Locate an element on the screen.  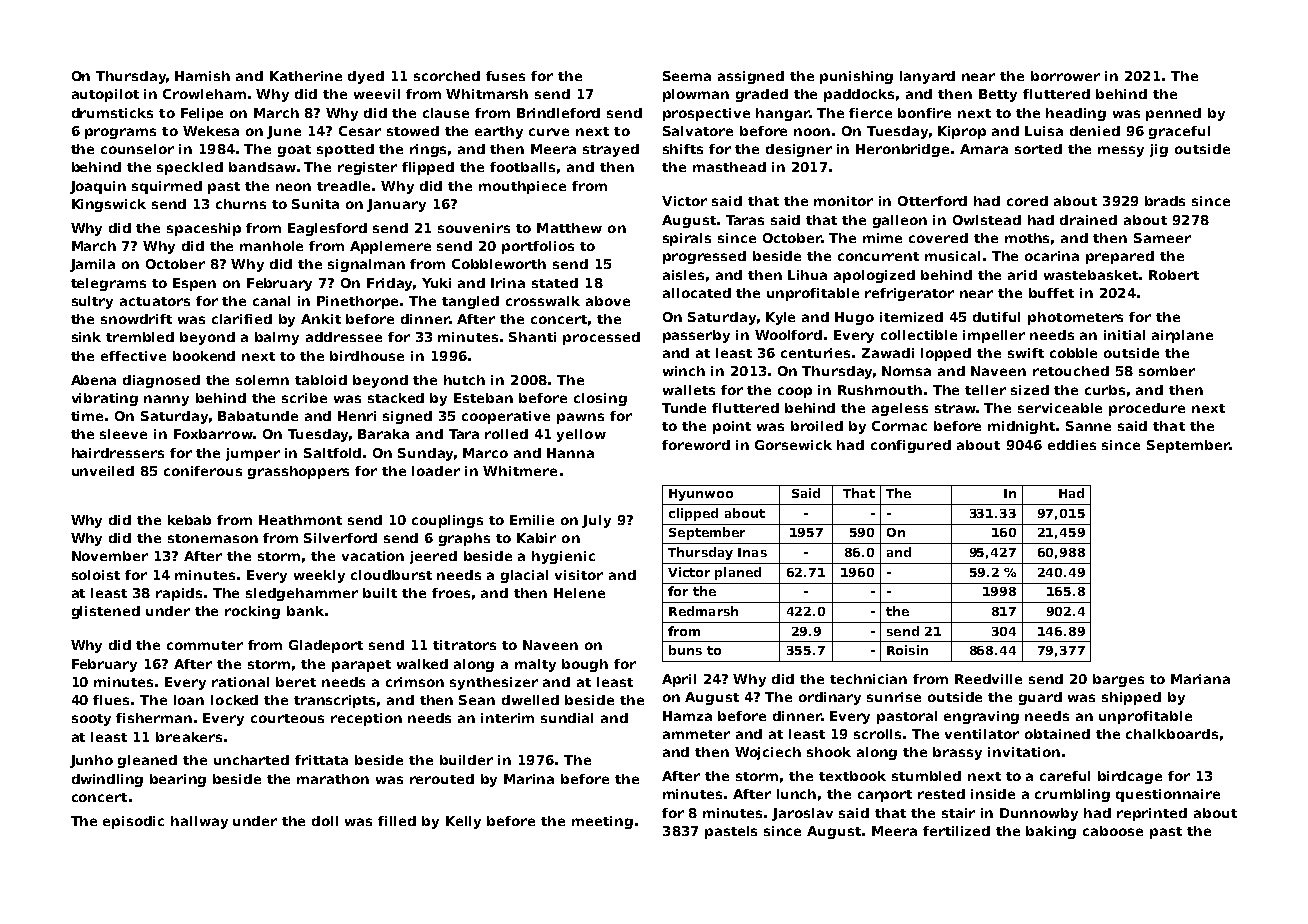
Espen is located at coordinates (194, 284).
